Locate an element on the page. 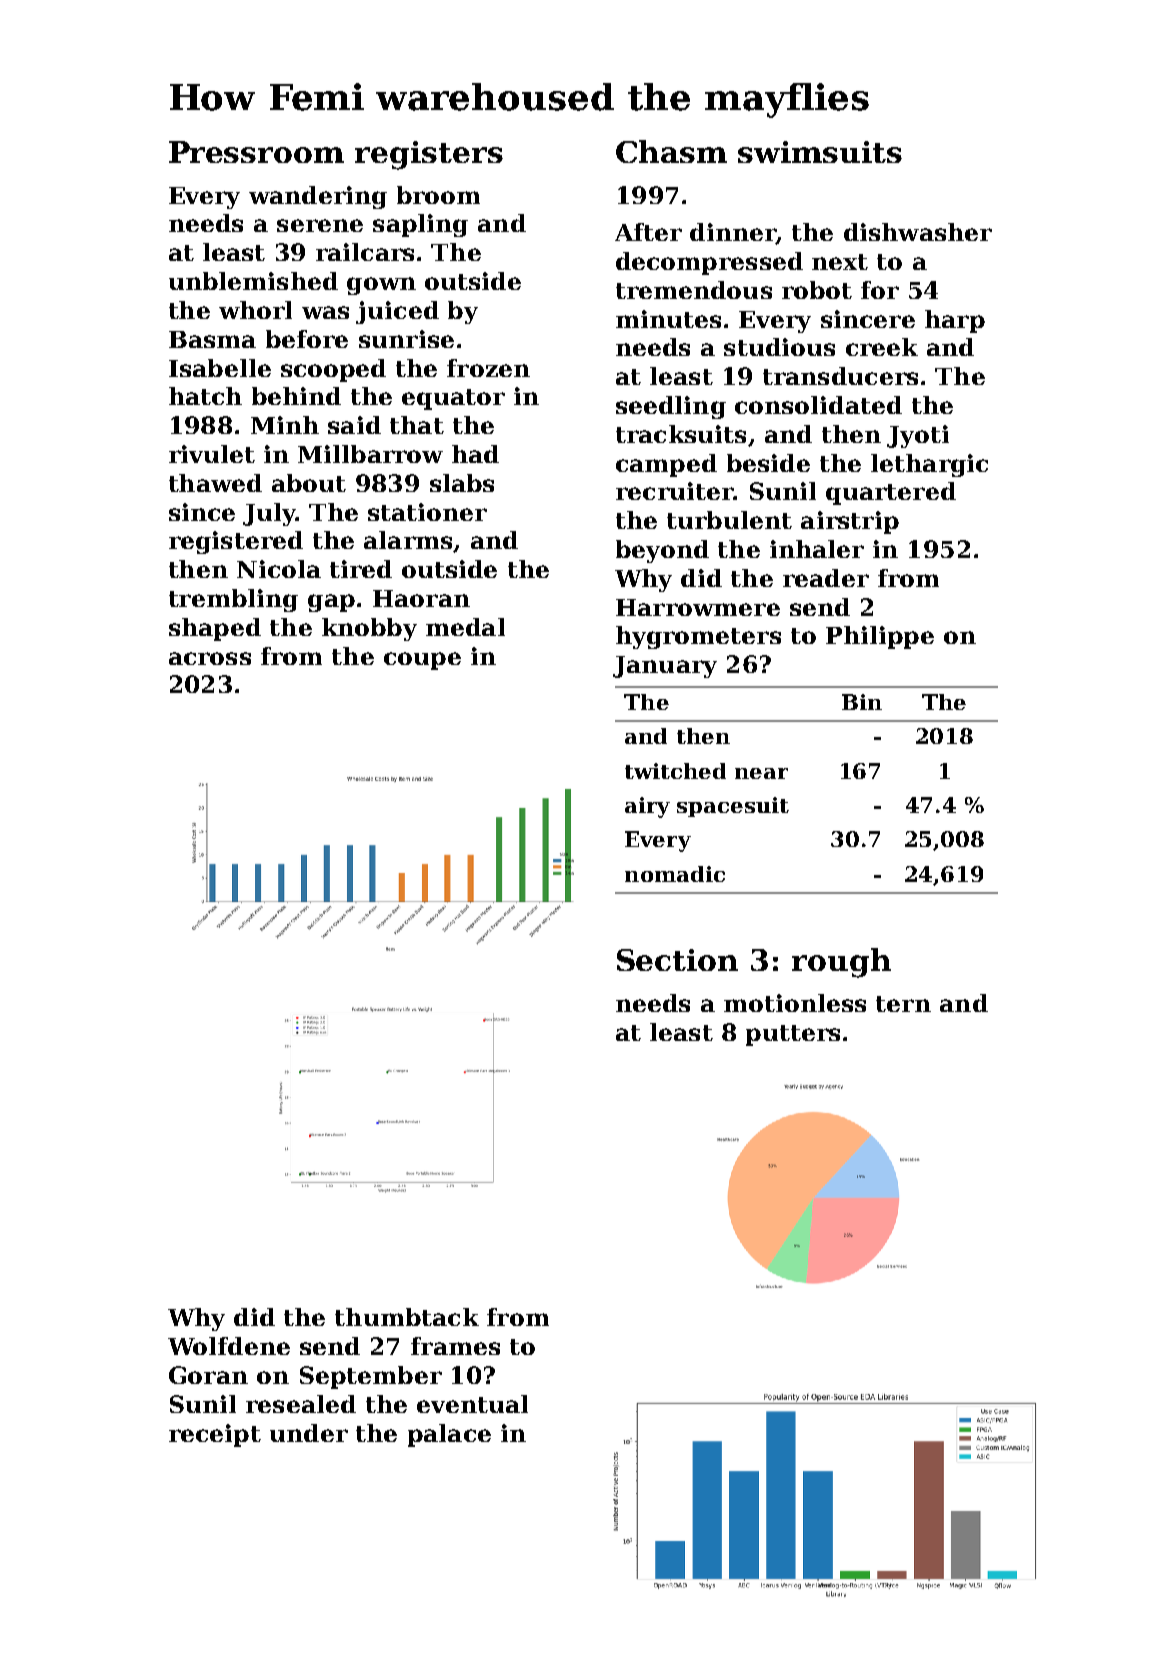  palace is located at coordinates (449, 1435).
